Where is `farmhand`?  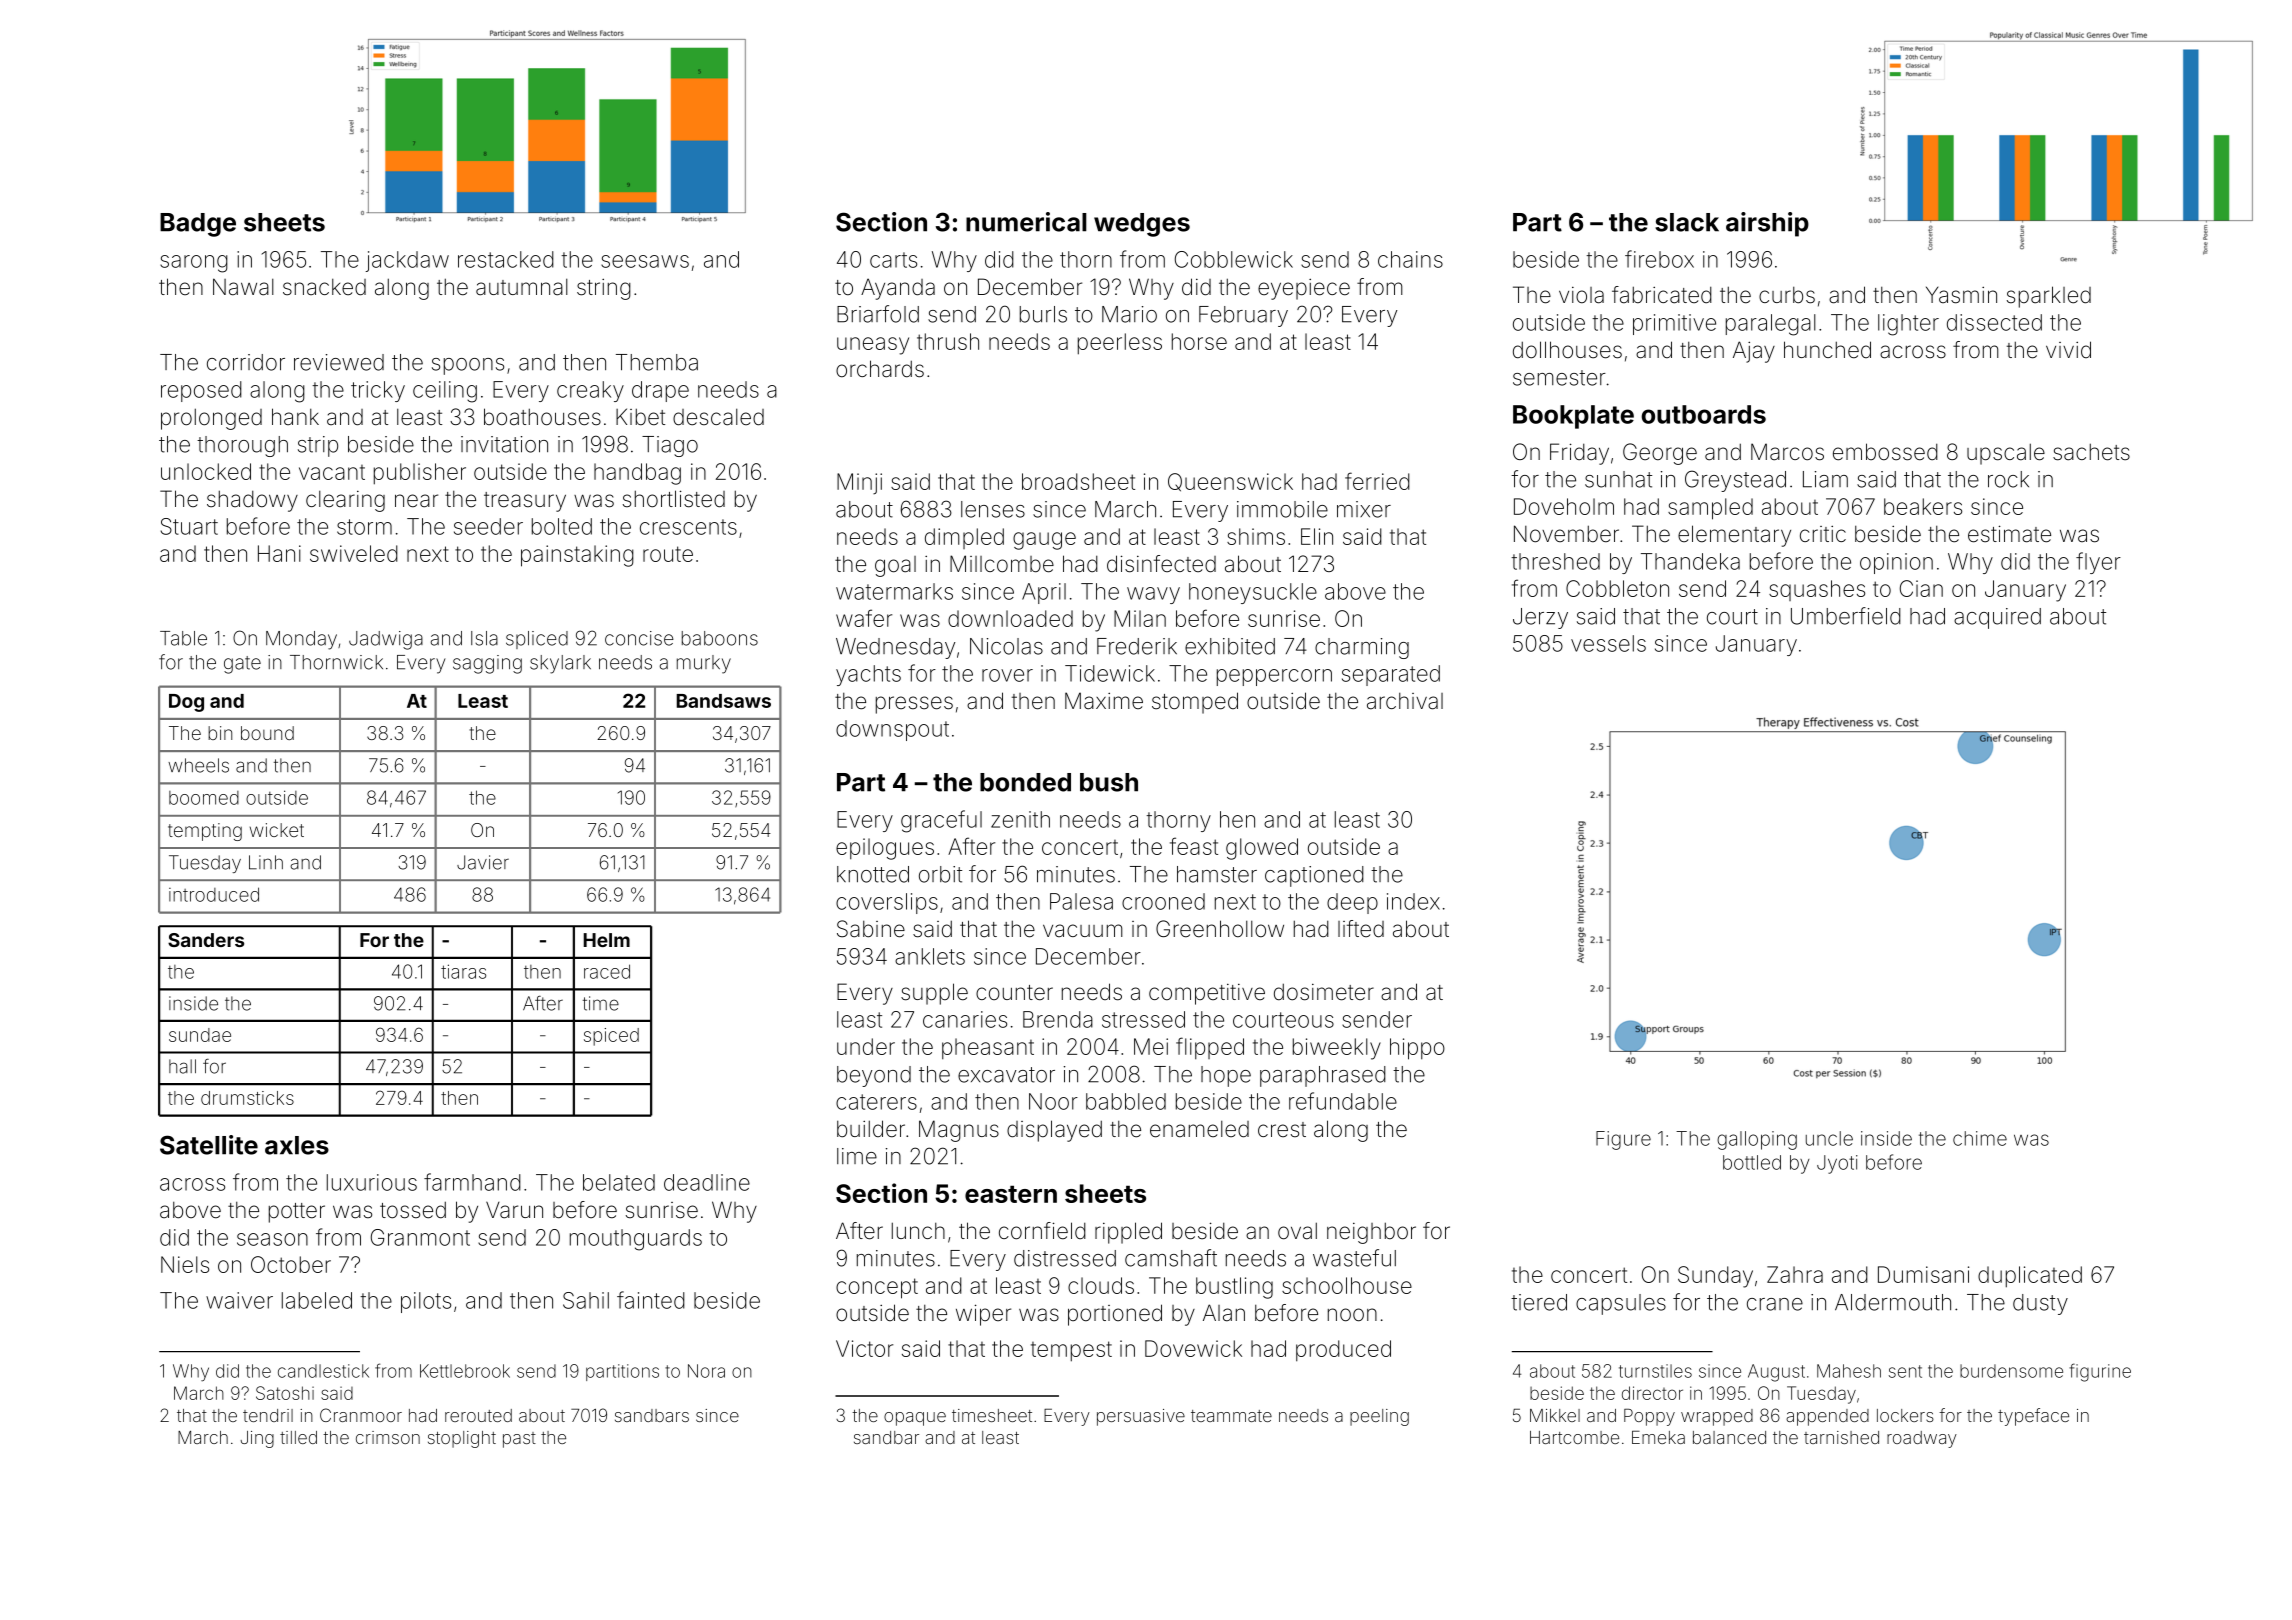
farmhand is located at coordinates (472, 1182).
